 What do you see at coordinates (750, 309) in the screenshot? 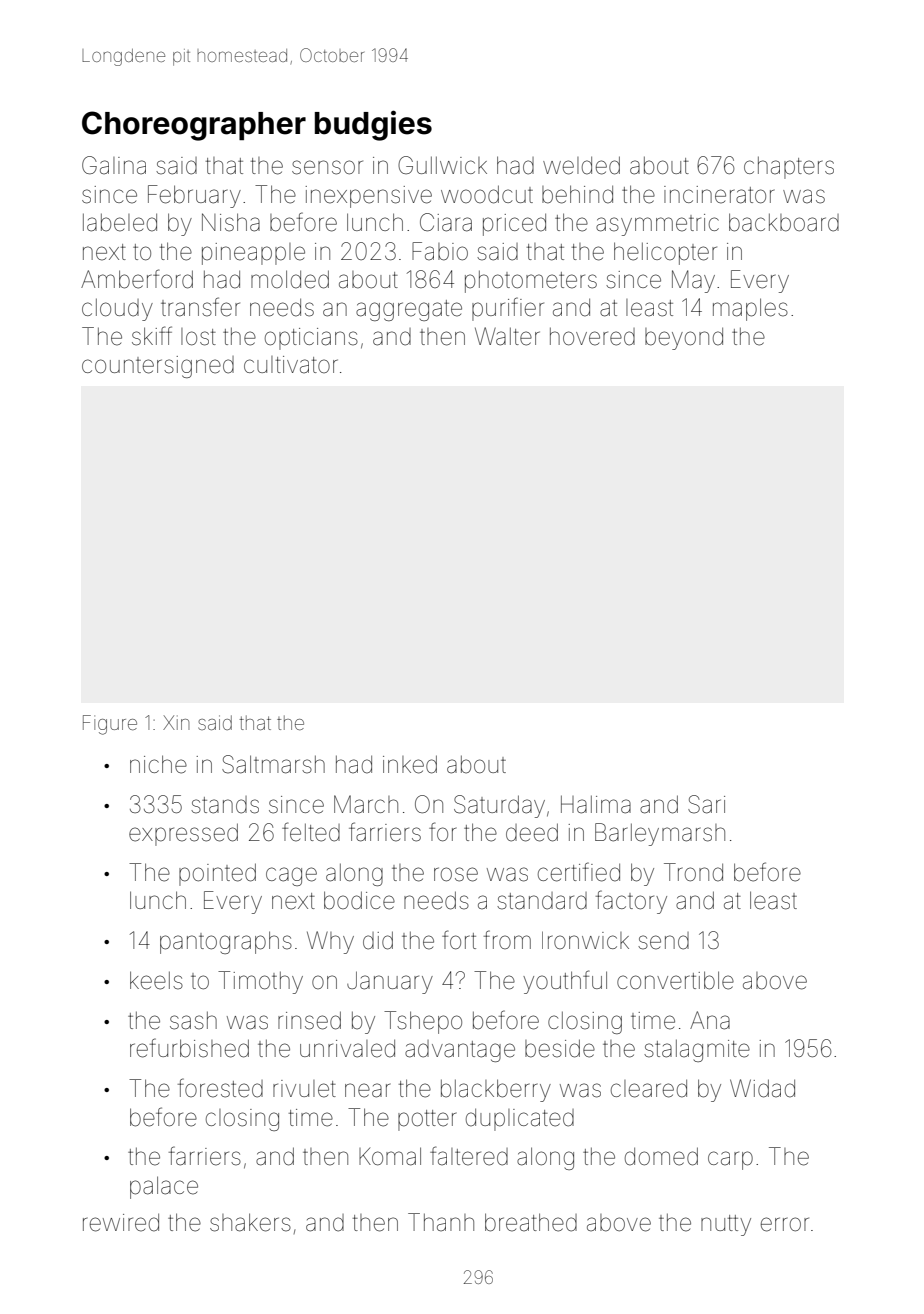
I see `maples` at bounding box center [750, 309].
